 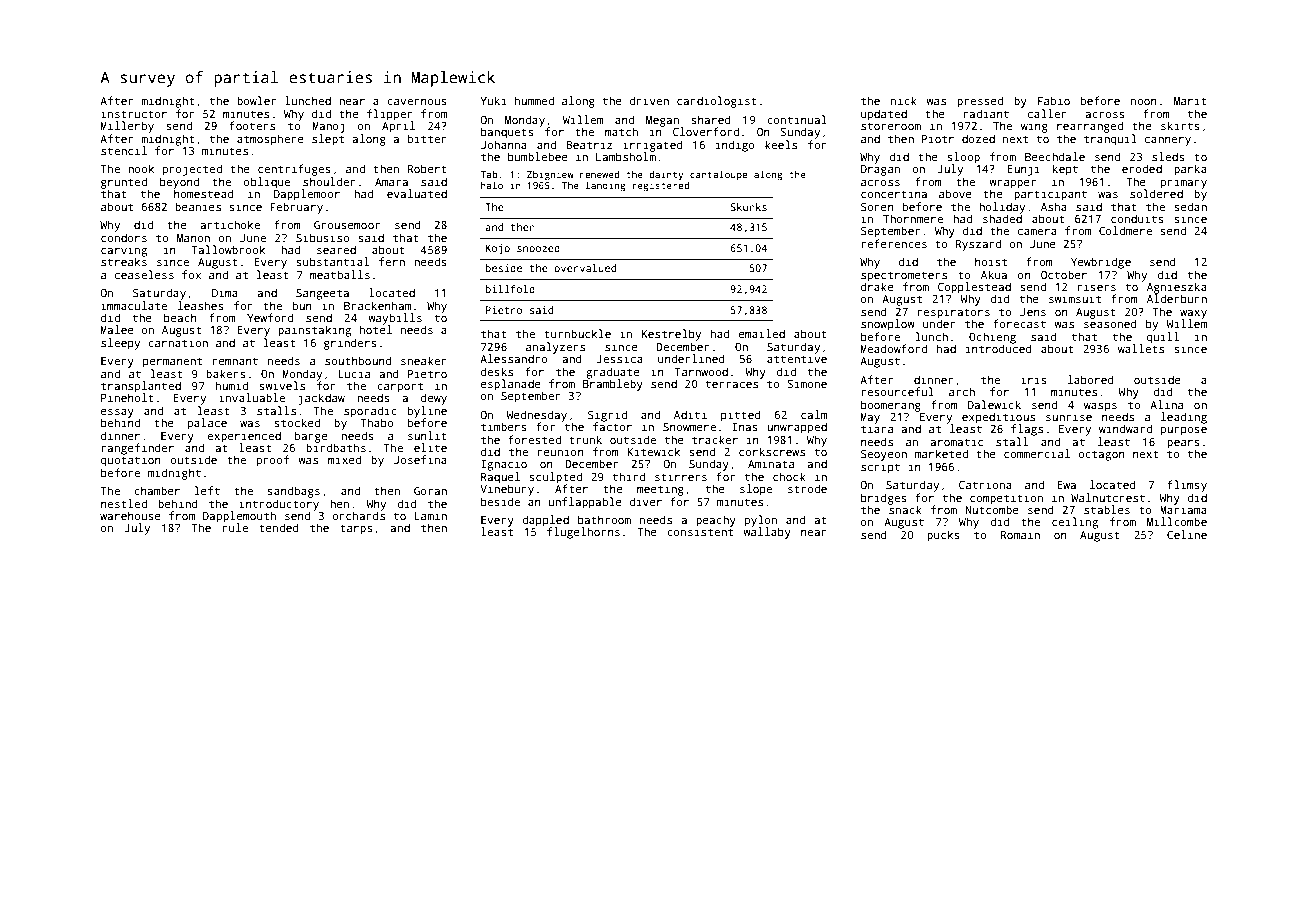 What do you see at coordinates (999, 348) in the page?
I see `introduced` at bounding box center [999, 348].
